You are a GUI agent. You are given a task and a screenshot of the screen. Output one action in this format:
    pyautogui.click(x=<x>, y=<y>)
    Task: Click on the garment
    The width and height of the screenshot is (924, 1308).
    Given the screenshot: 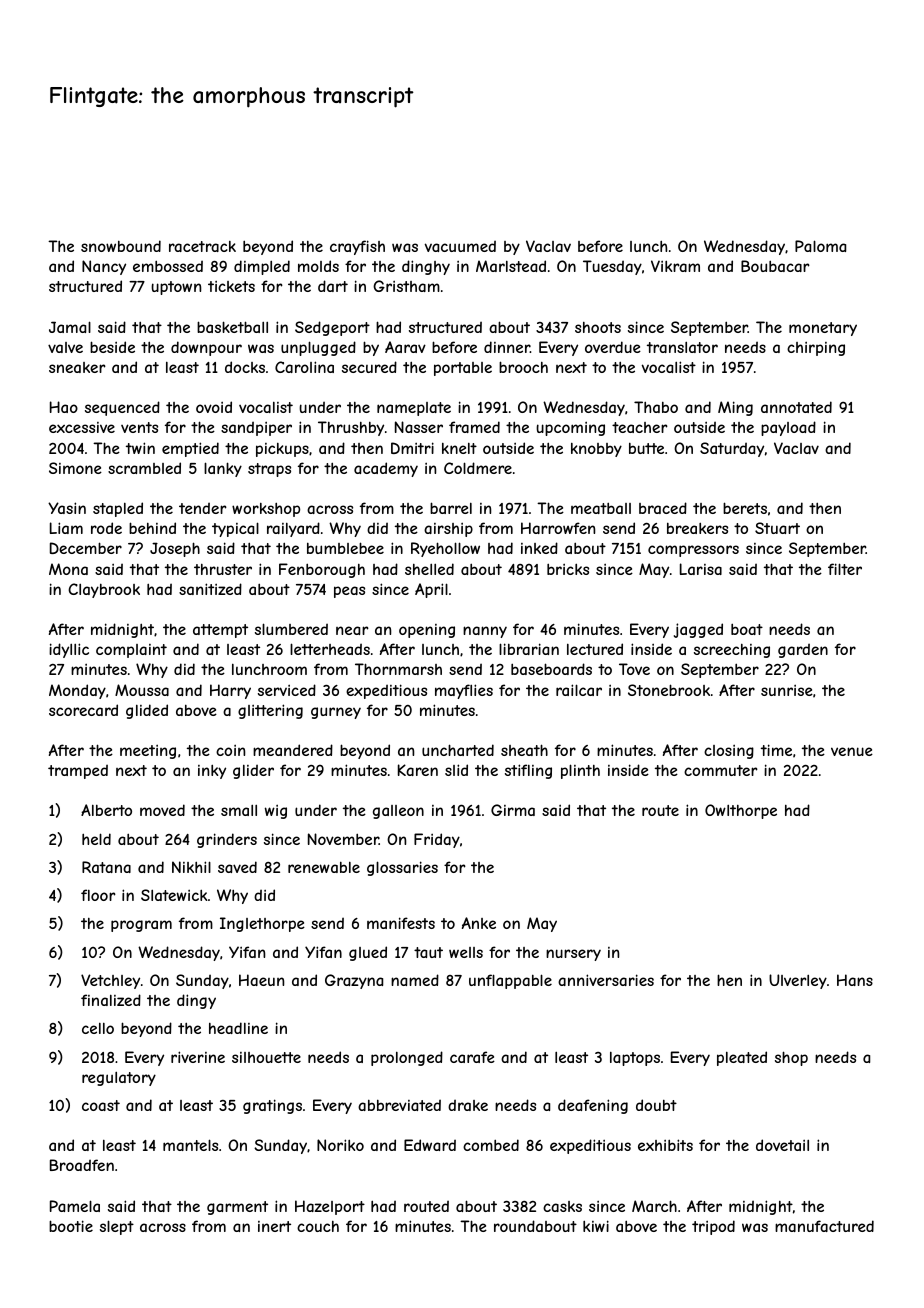 What is the action you would take?
    pyautogui.click(x=237, y=1208)
